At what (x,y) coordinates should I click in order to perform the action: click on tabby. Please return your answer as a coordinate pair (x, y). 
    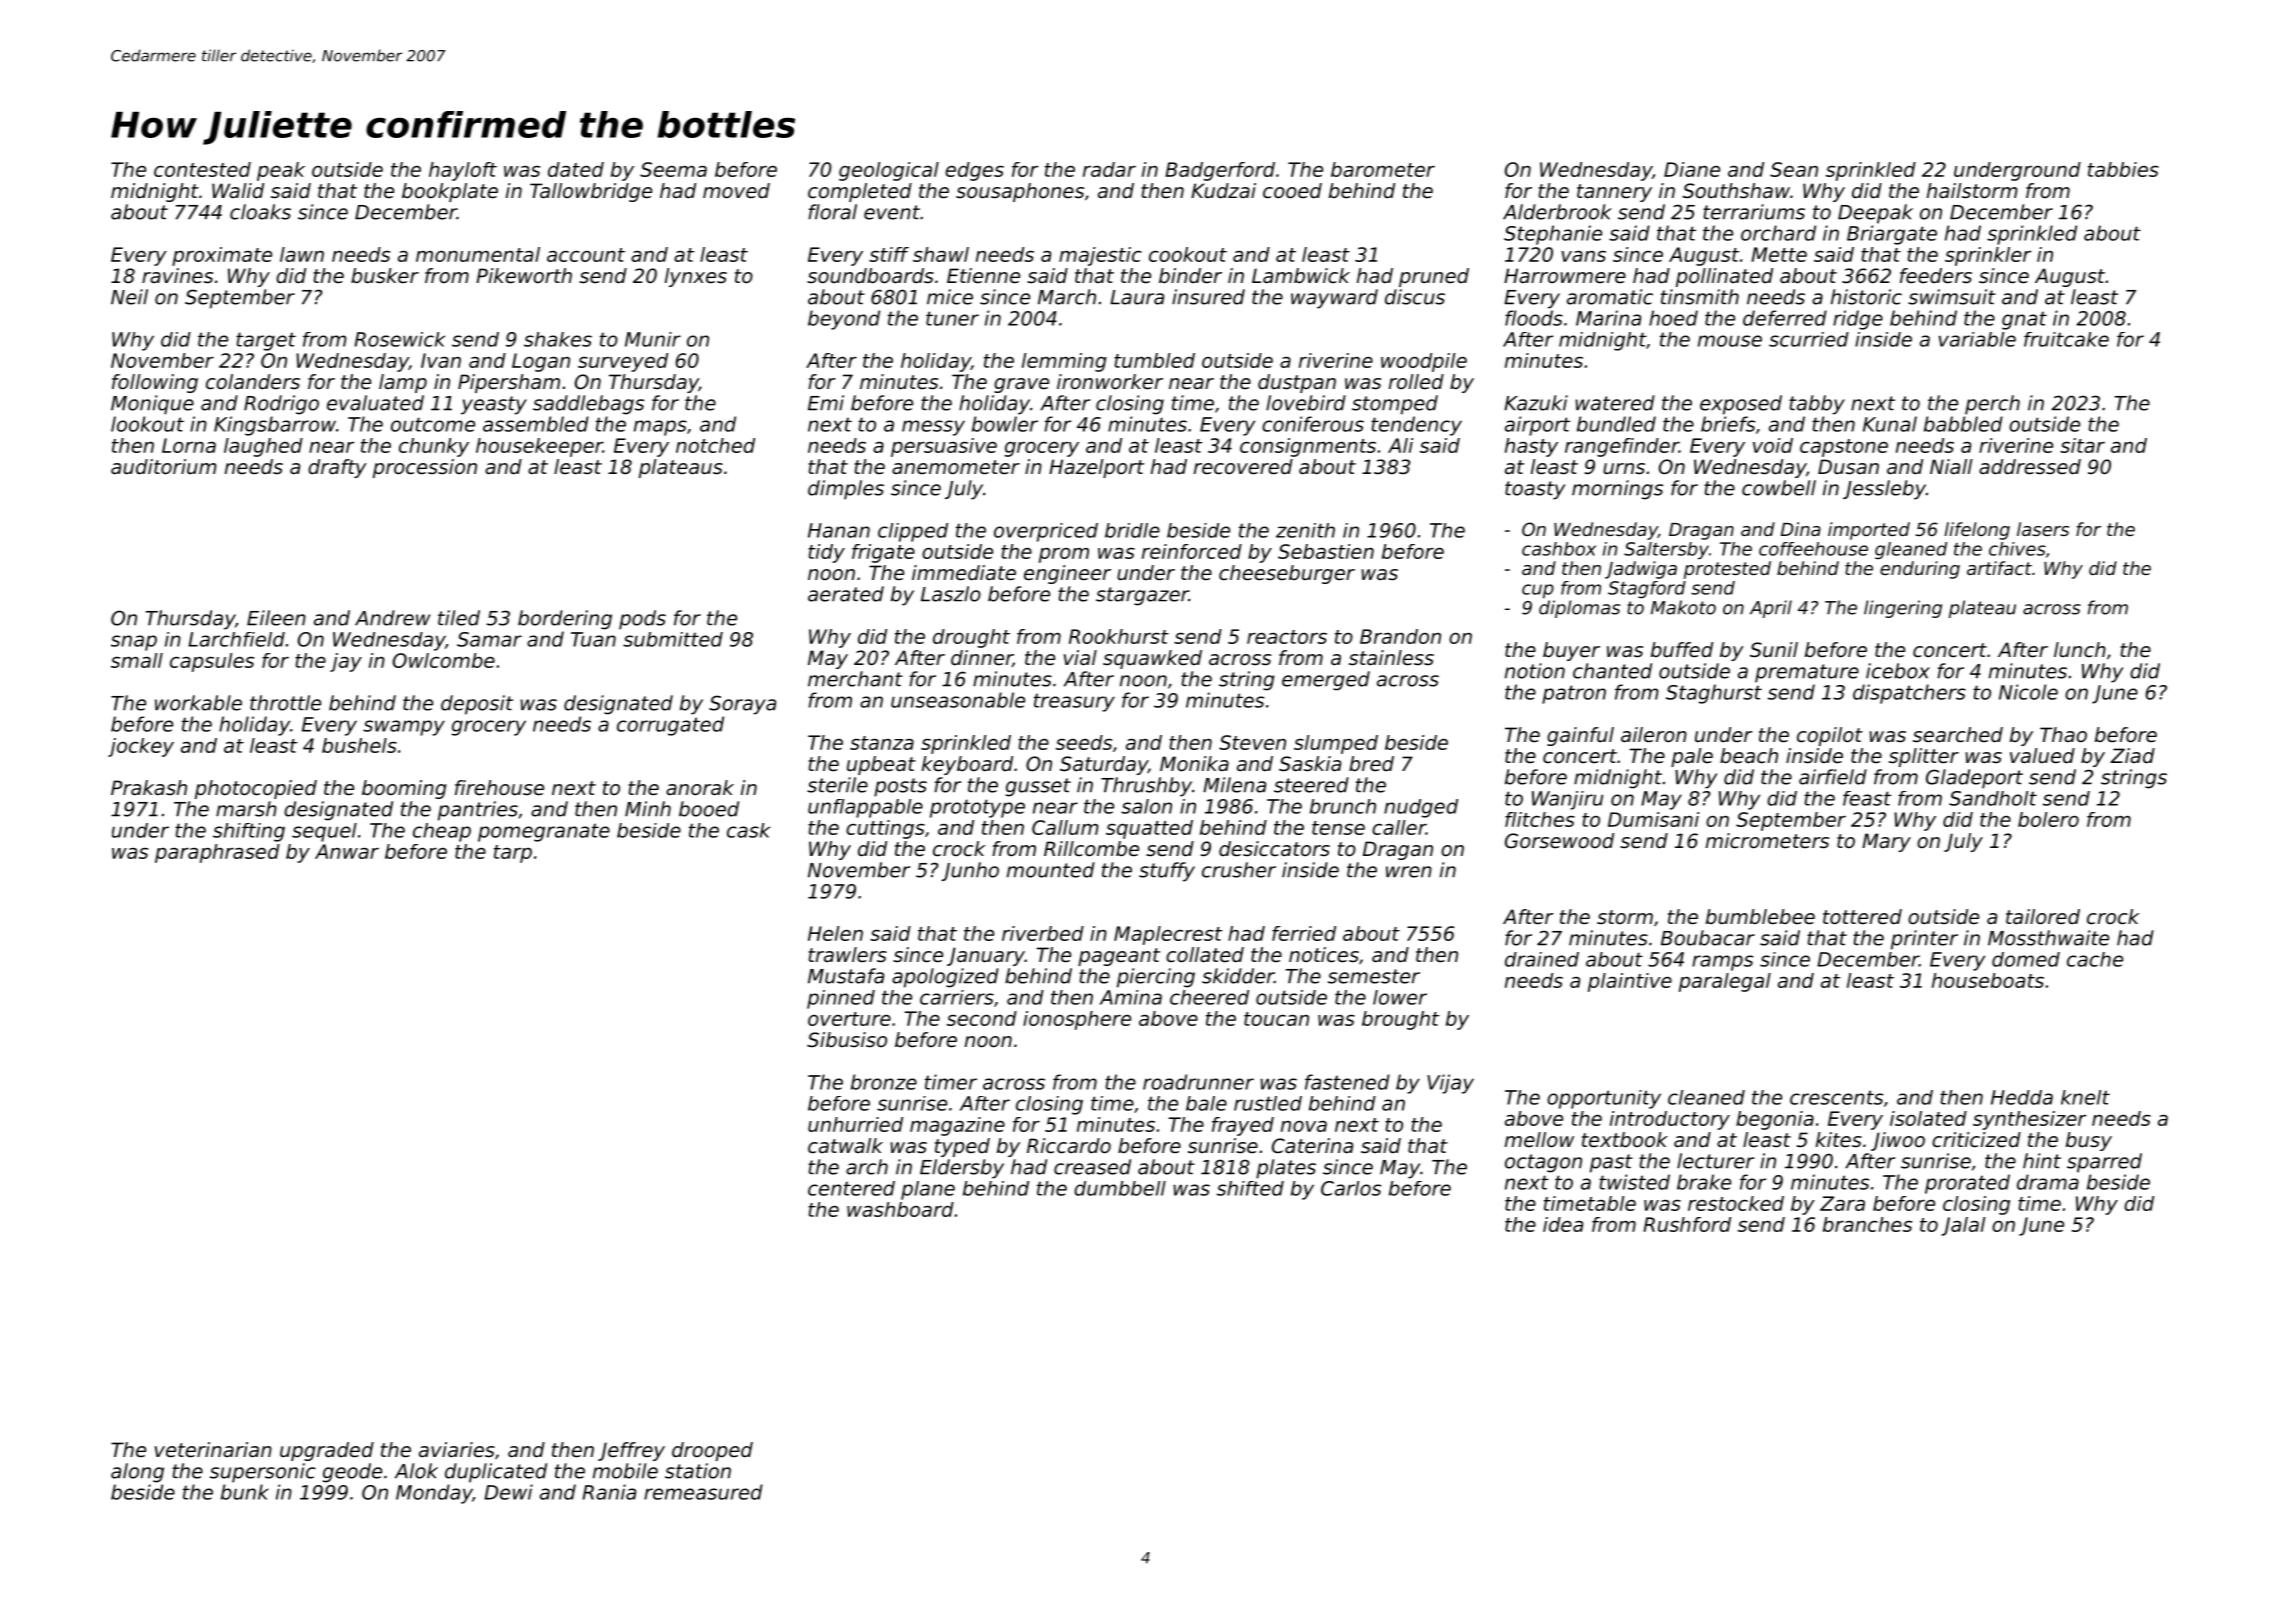
    Looking at the image, I should click on (1817, 405).
